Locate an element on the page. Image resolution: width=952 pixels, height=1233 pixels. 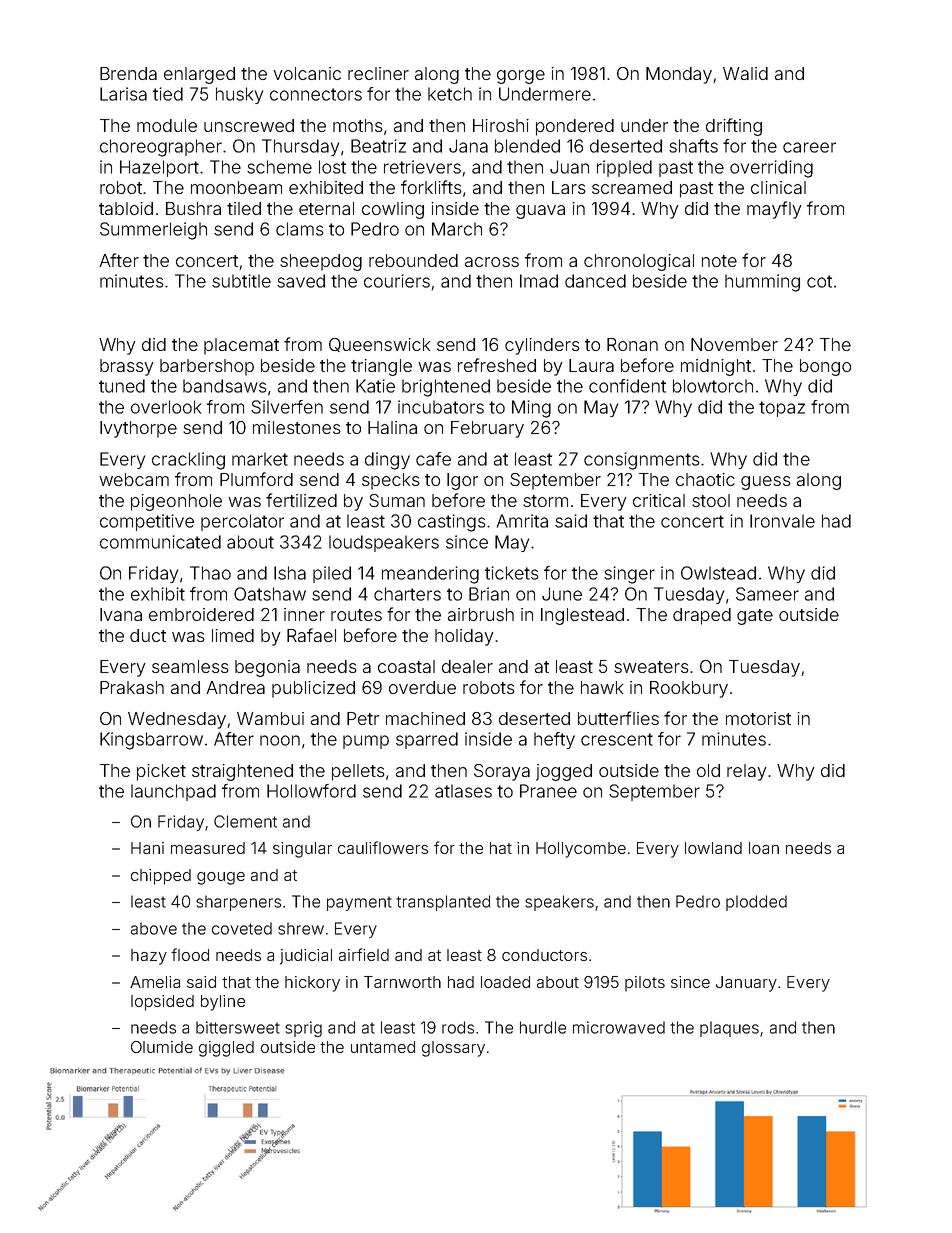
unscrewed is located at coordinates (249, 125).
